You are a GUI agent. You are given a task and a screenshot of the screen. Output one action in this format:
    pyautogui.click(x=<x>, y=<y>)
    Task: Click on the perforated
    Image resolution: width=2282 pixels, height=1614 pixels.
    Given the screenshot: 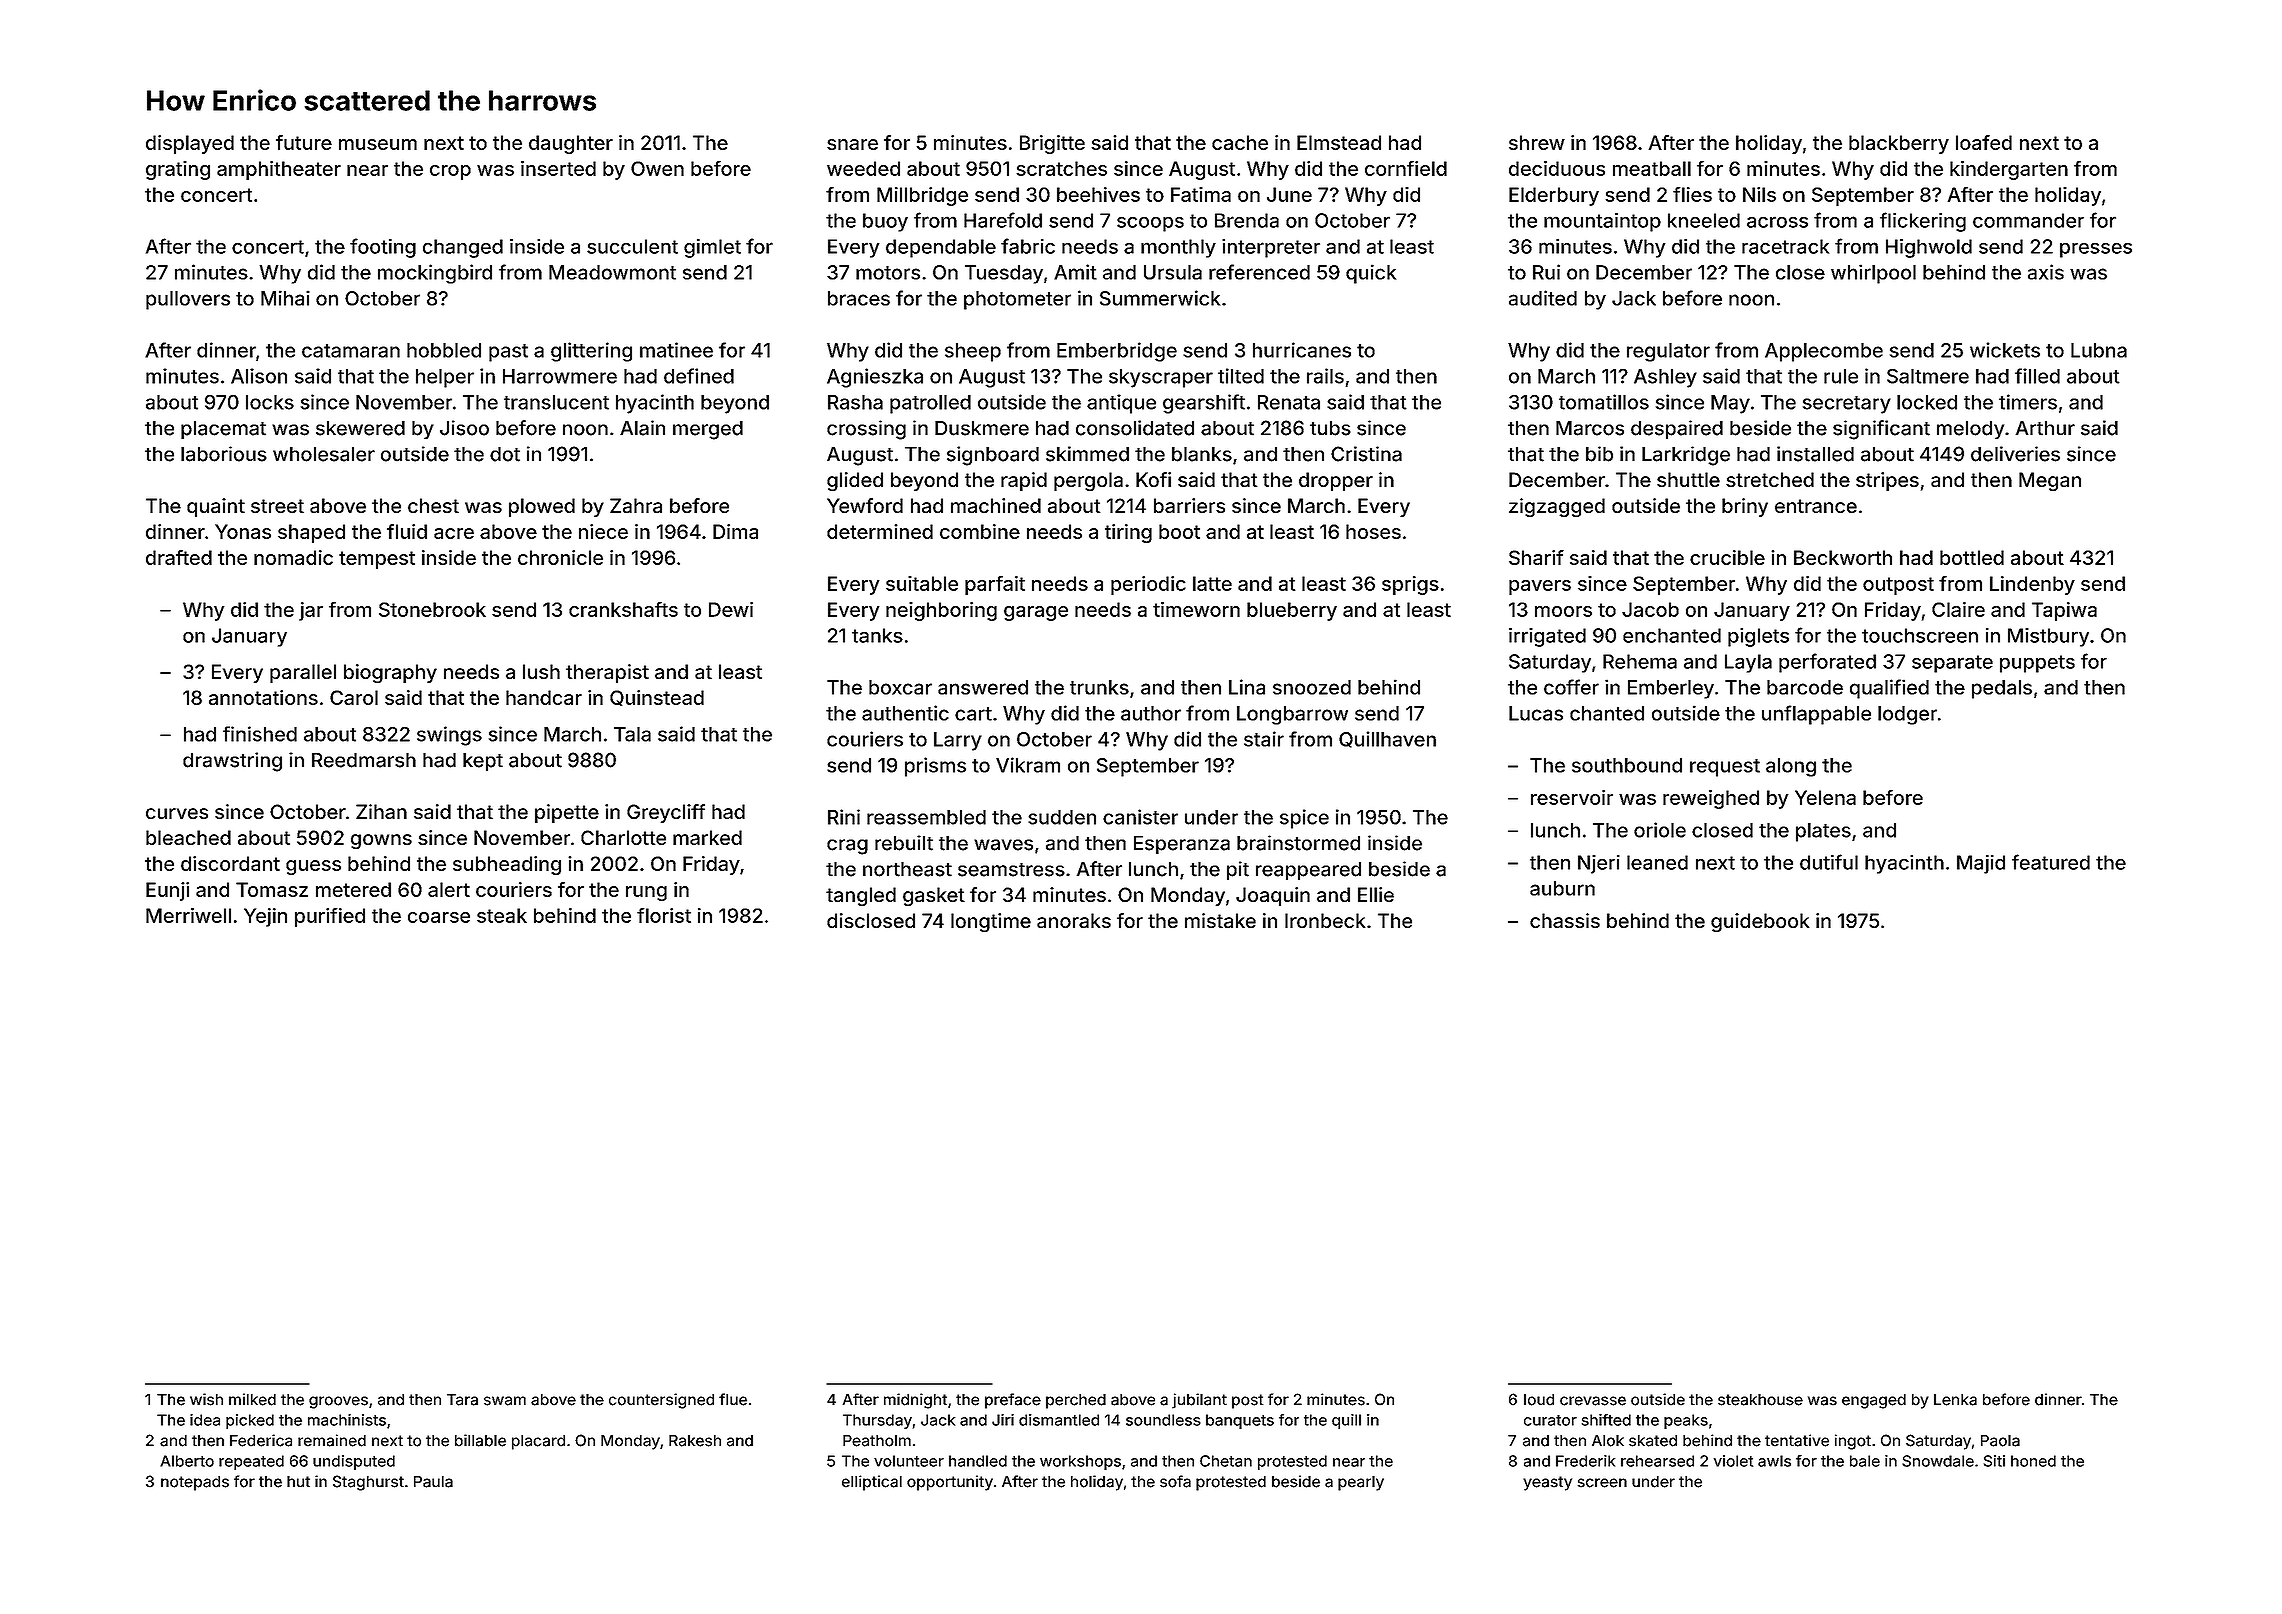 What is the action you would take?
    pyautogui.click(x=1827, y=663)
